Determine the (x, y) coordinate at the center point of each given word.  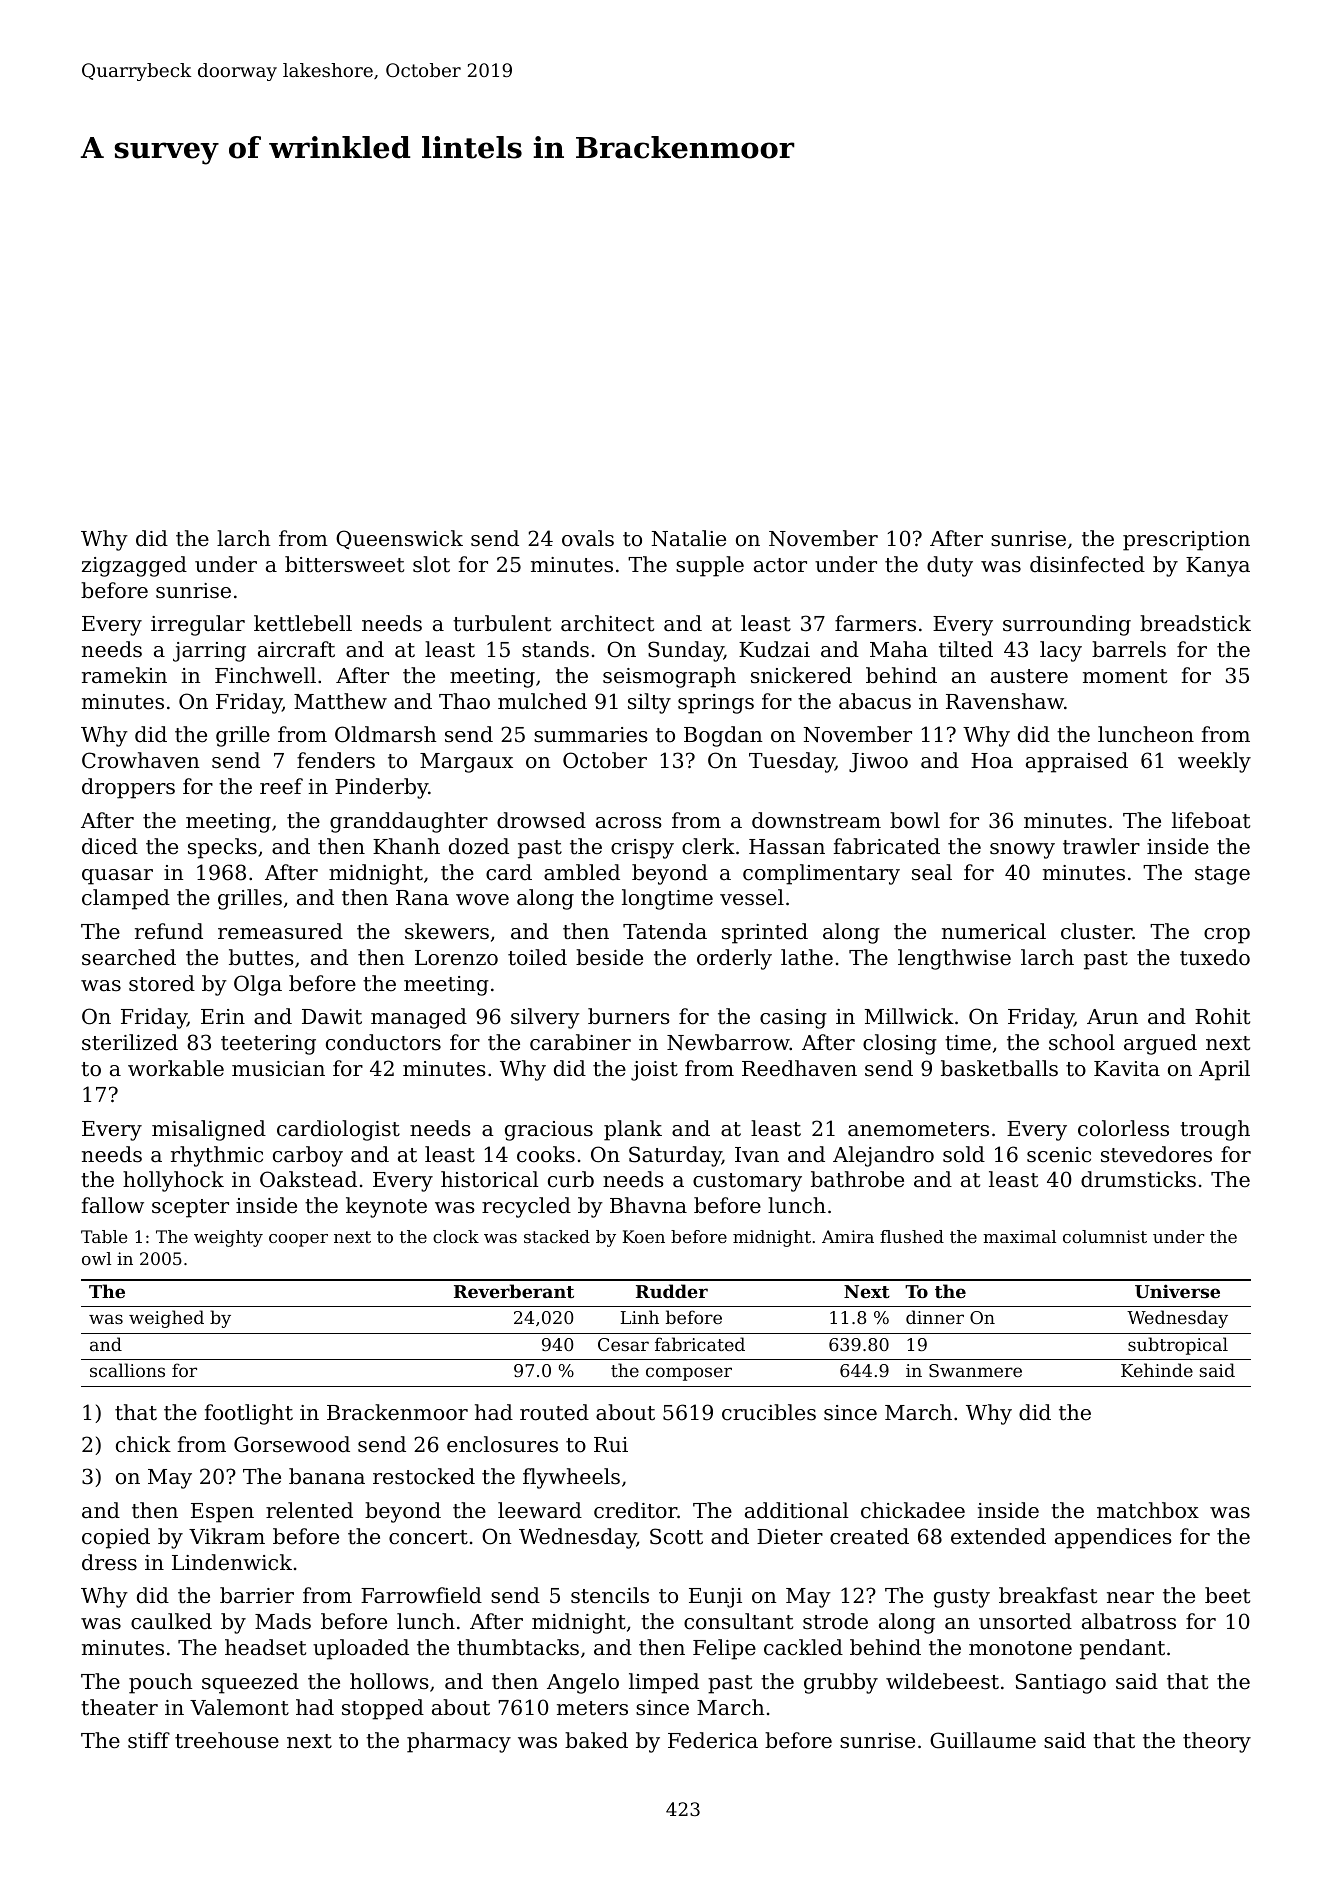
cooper (298, 1240)
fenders (336, 760)
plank (633, 1130)
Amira (848, 1236)
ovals (588, 538)
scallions (127, 1370)
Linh (640, 1317)
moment (1125, 676)
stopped (383, 1709)
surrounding (1067, 625)
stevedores (1156, 1154)
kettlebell (303, 623)
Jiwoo (878, 763)
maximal (1019, 1236)
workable (176, 1068)
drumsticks (1138, 1179)
